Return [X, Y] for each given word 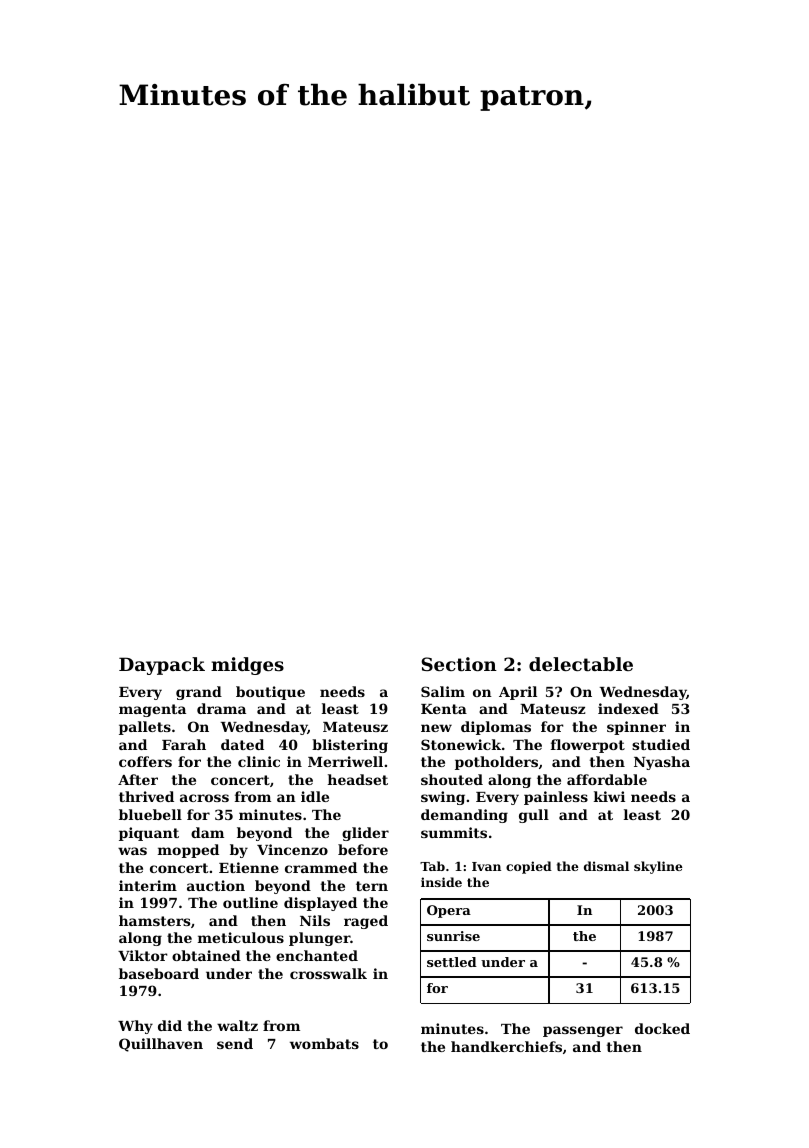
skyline [658, 867]
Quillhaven [161, 1045]
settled [452, 962]
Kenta [444, 709]
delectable [581, 664]
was [132, 851]
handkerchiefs [506, 1046]
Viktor [143, 955]
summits [454, 832]
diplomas [496, 728]
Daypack [162, 666]
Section [459, 664]
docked [662, 1028]
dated [242, 744]
